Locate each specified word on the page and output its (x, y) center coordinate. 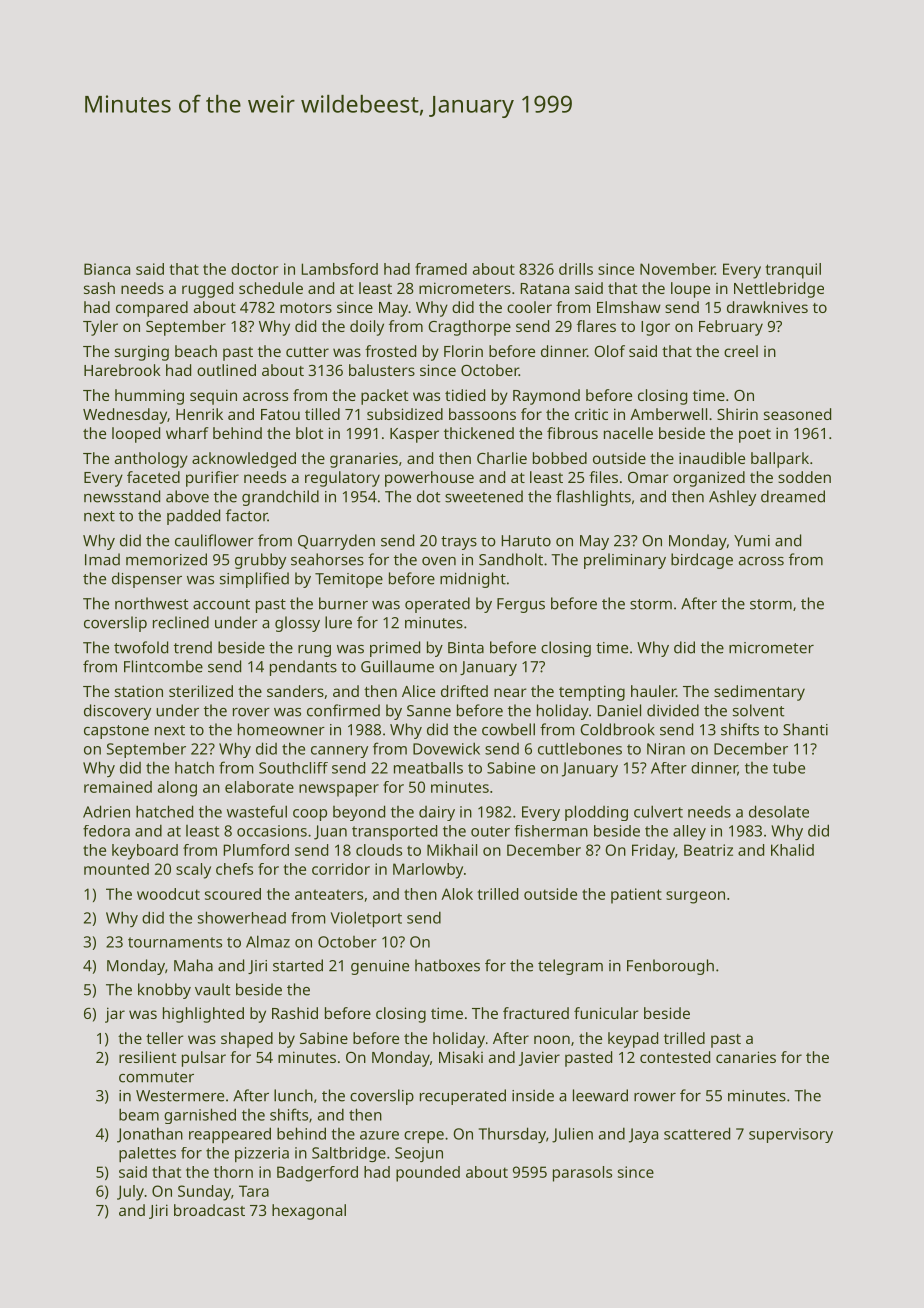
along (177, 789)
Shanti (805, 729)
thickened (479, 433)
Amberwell (668, 414)
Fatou (280, 414)
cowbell (508, 729)
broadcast (209, 1210)
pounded (428, 1174)
